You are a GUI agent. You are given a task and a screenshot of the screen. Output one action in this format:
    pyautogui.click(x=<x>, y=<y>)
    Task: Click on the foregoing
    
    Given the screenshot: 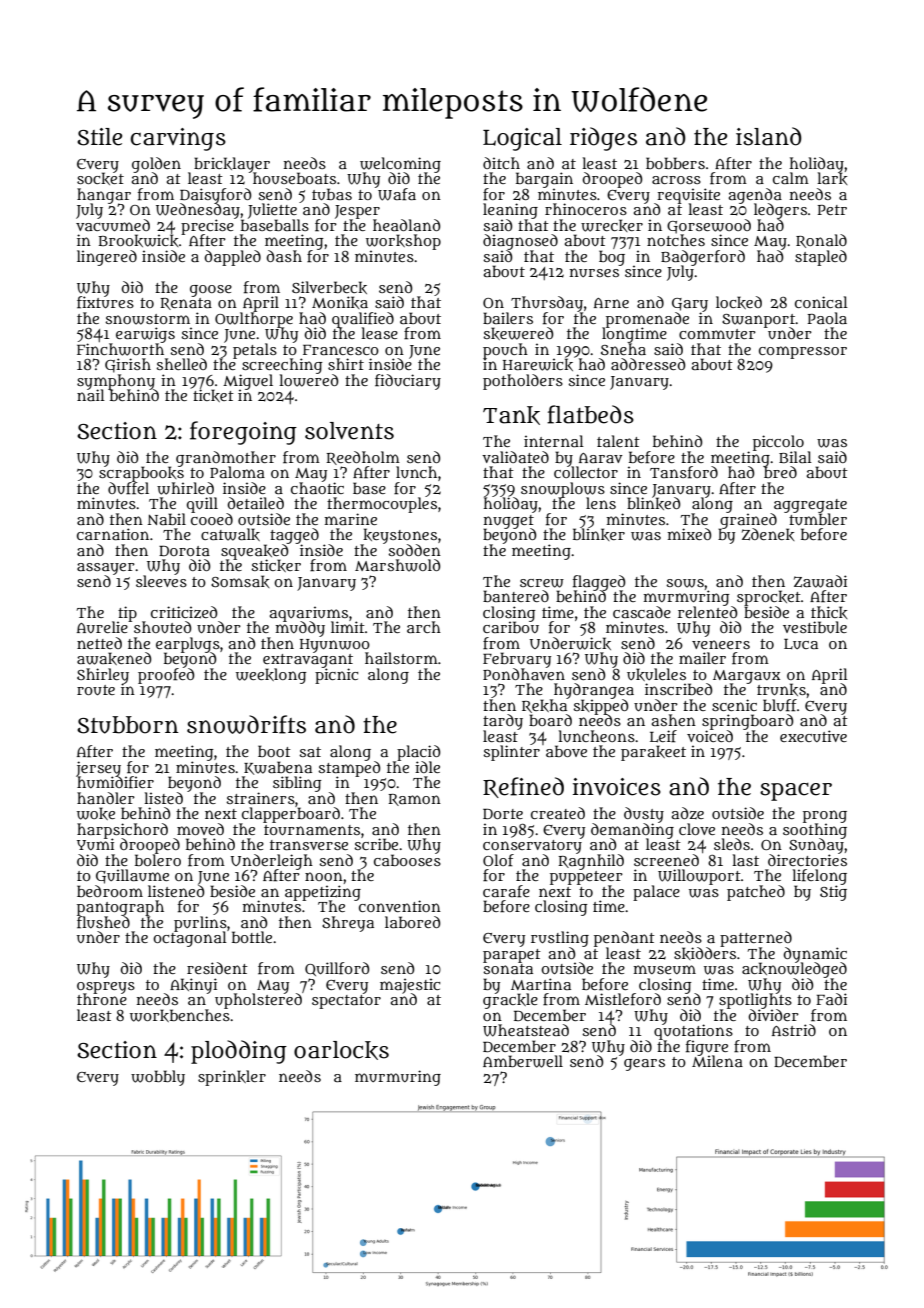 What is the action you would take?
    pyautogui.click(x=243, y=433)
